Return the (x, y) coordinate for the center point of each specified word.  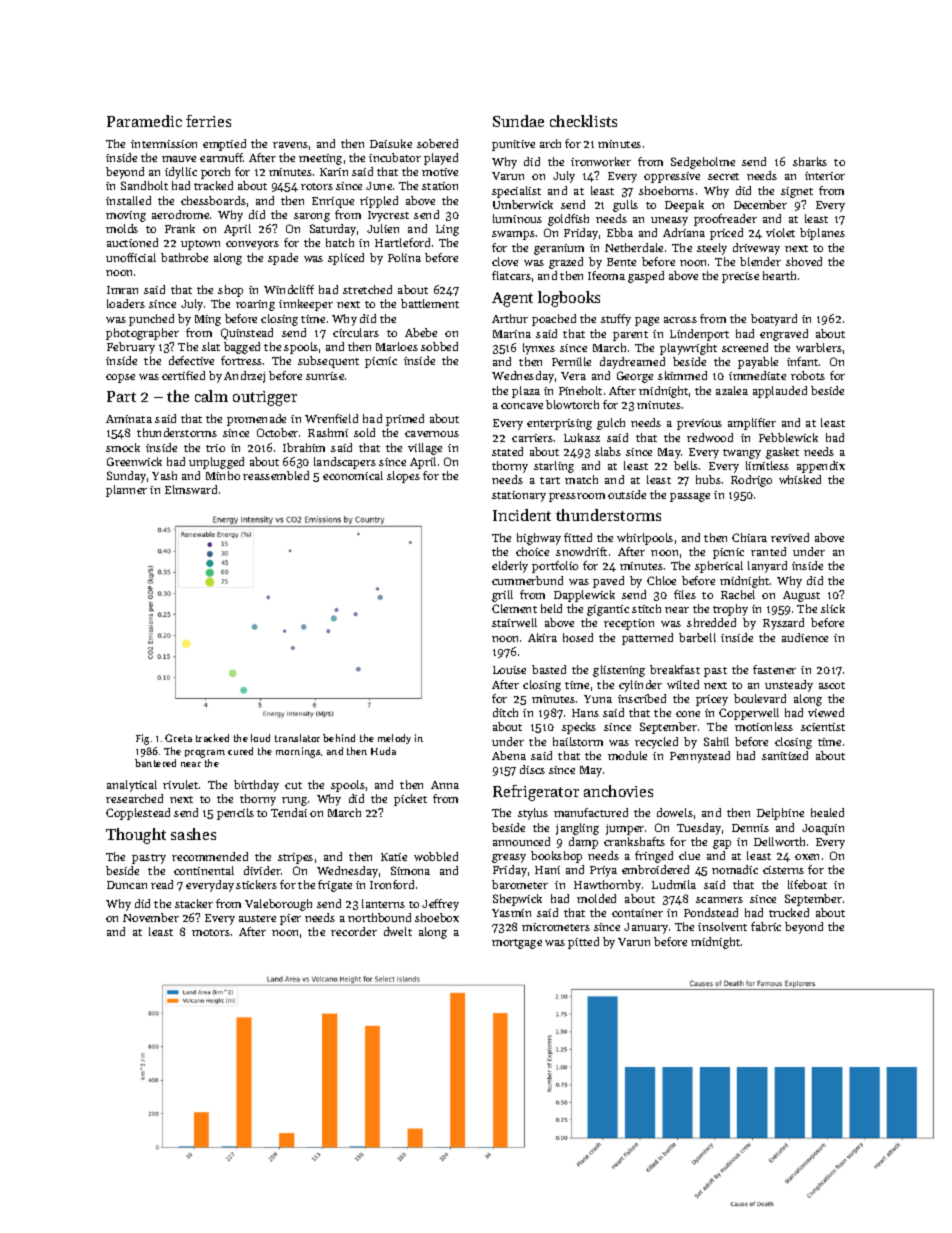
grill (502, 596)
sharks (810, 161)
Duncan (127, 885)
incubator (395, 157)
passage (690, 497)
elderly (510, 567)
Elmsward (191, 489)
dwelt (398, 931)
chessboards (213, 200)
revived (790, 537)
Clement (514, 608)
